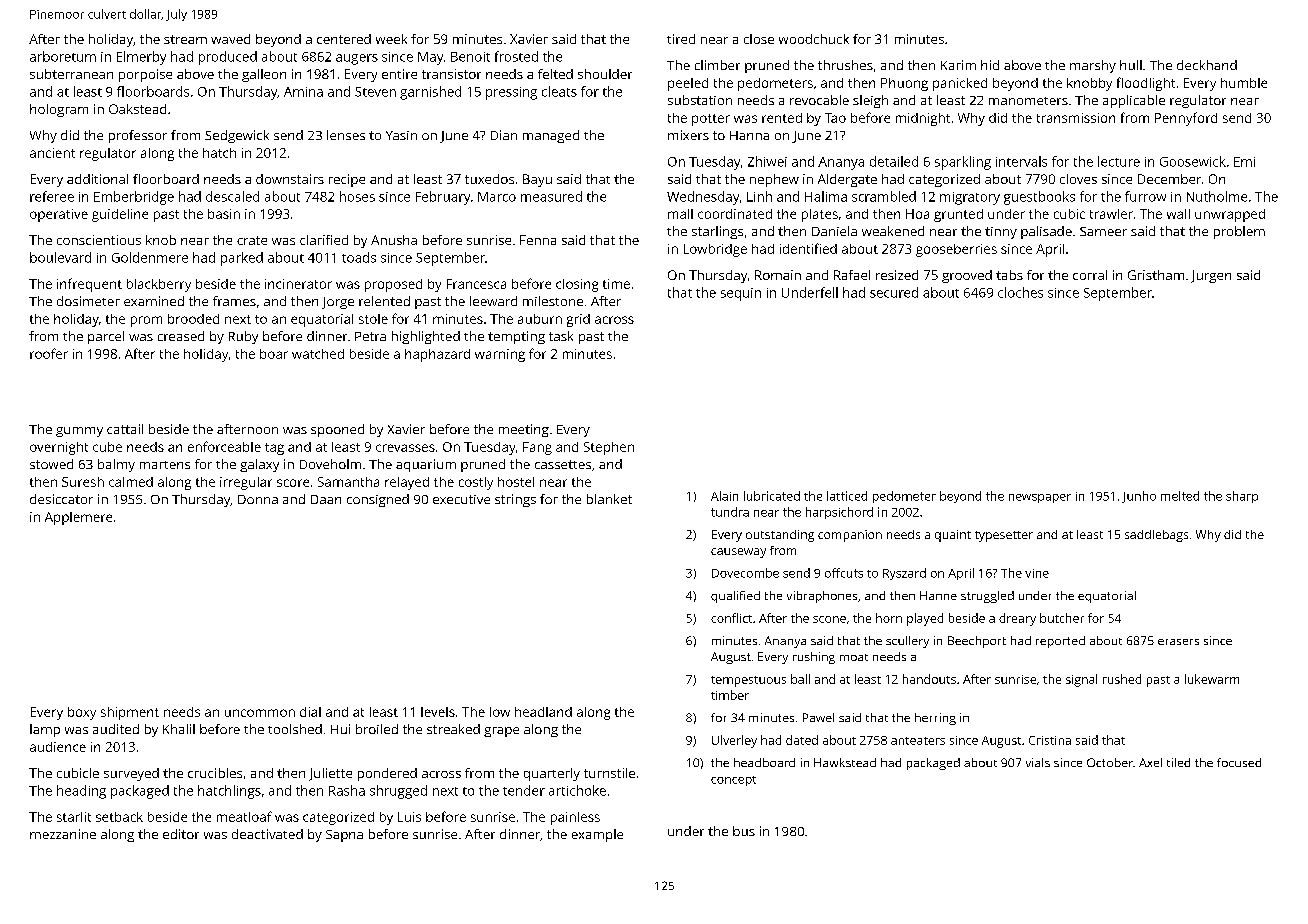 This screenshot has width=1308, height=924. I want to click on mezzanine, so click(63, 834).
